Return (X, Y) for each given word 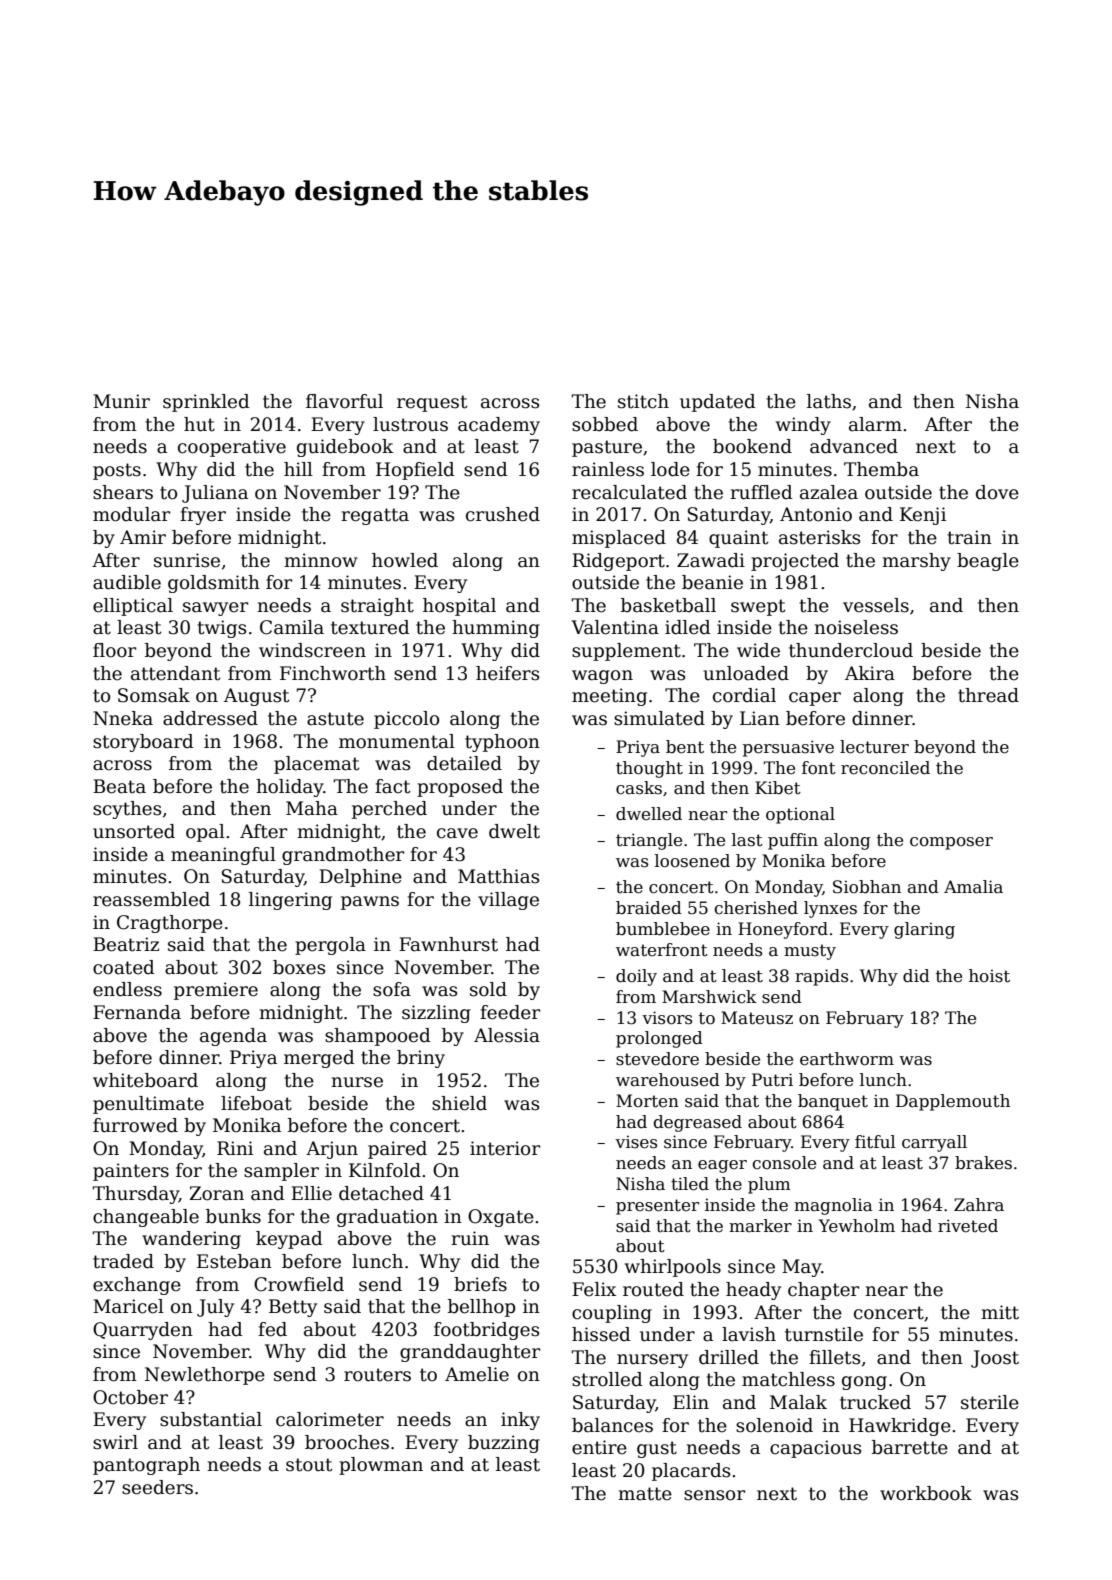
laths (829, 401)
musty (810, 952)
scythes (127, 810)
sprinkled (206, 403)
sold (488, 989)
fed (272, 1329)
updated (718, 403)
